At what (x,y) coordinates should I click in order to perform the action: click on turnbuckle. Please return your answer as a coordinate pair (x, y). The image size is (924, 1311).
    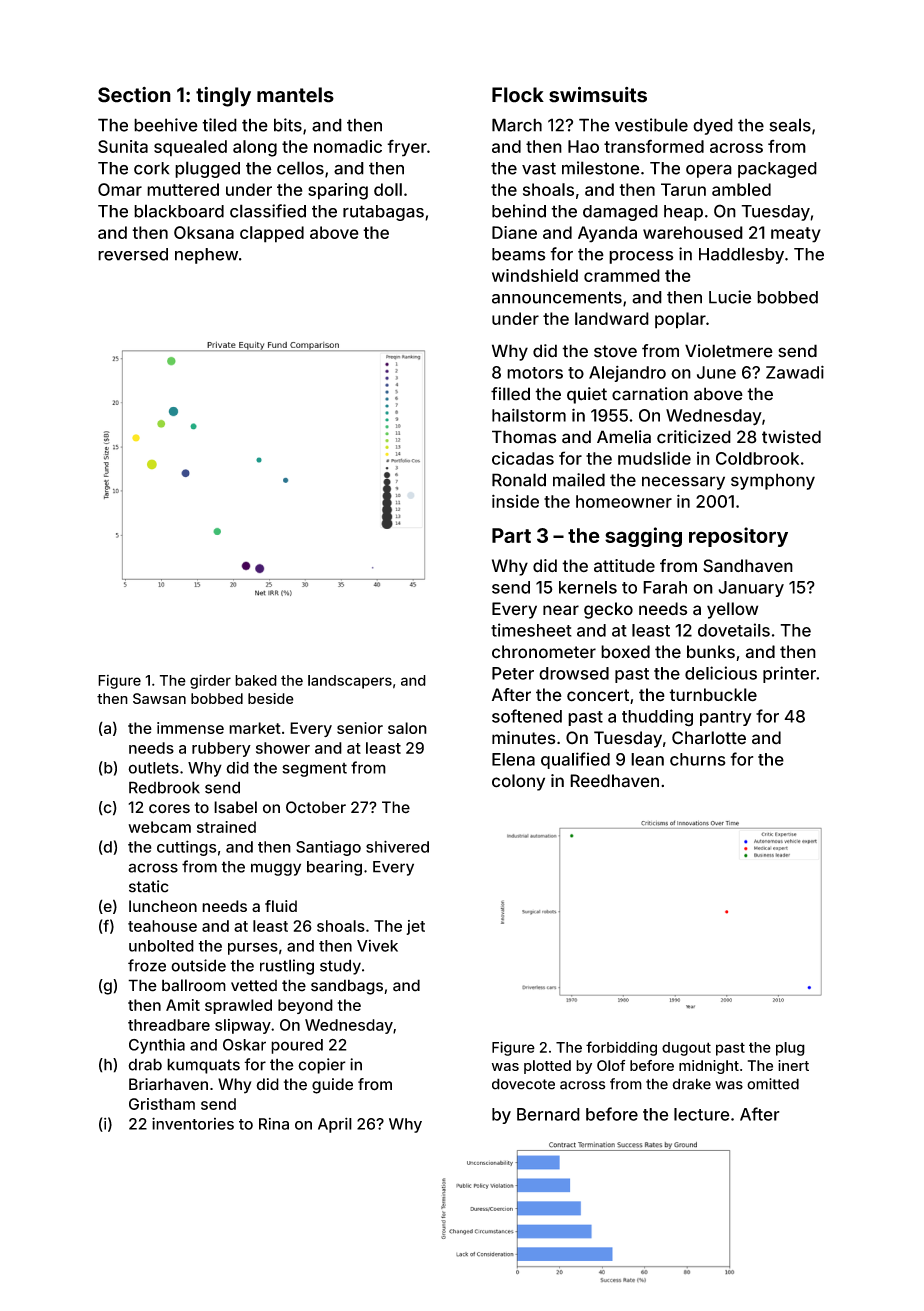
    Looking at the image, I should click on (713, 695).
